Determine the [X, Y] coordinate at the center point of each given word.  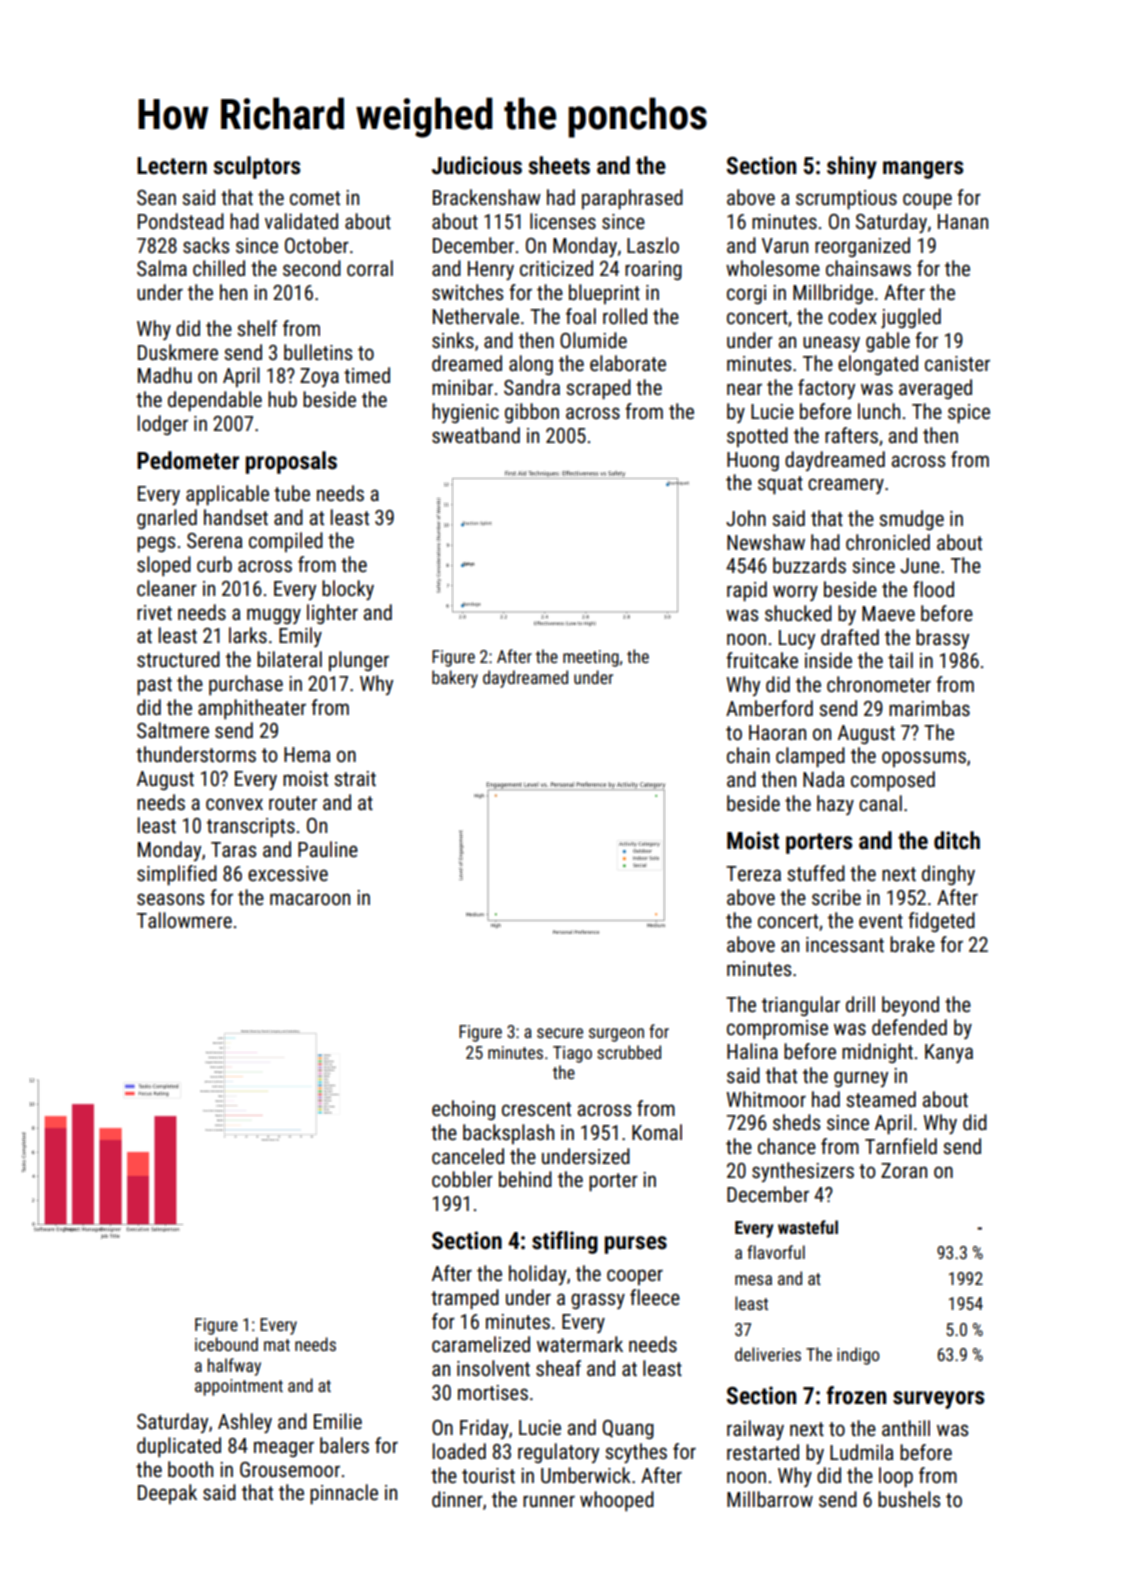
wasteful [808, 1227]
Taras [233, 850]
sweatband [476, 435]
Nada [823, 779]
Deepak [167, 1494]
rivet [154, 613]
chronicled [888, 542]
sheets [559, 165]
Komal [657, 1132]
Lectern [172, 166]
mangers [923, 170]
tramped [465, 1299]
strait [355, 779]
